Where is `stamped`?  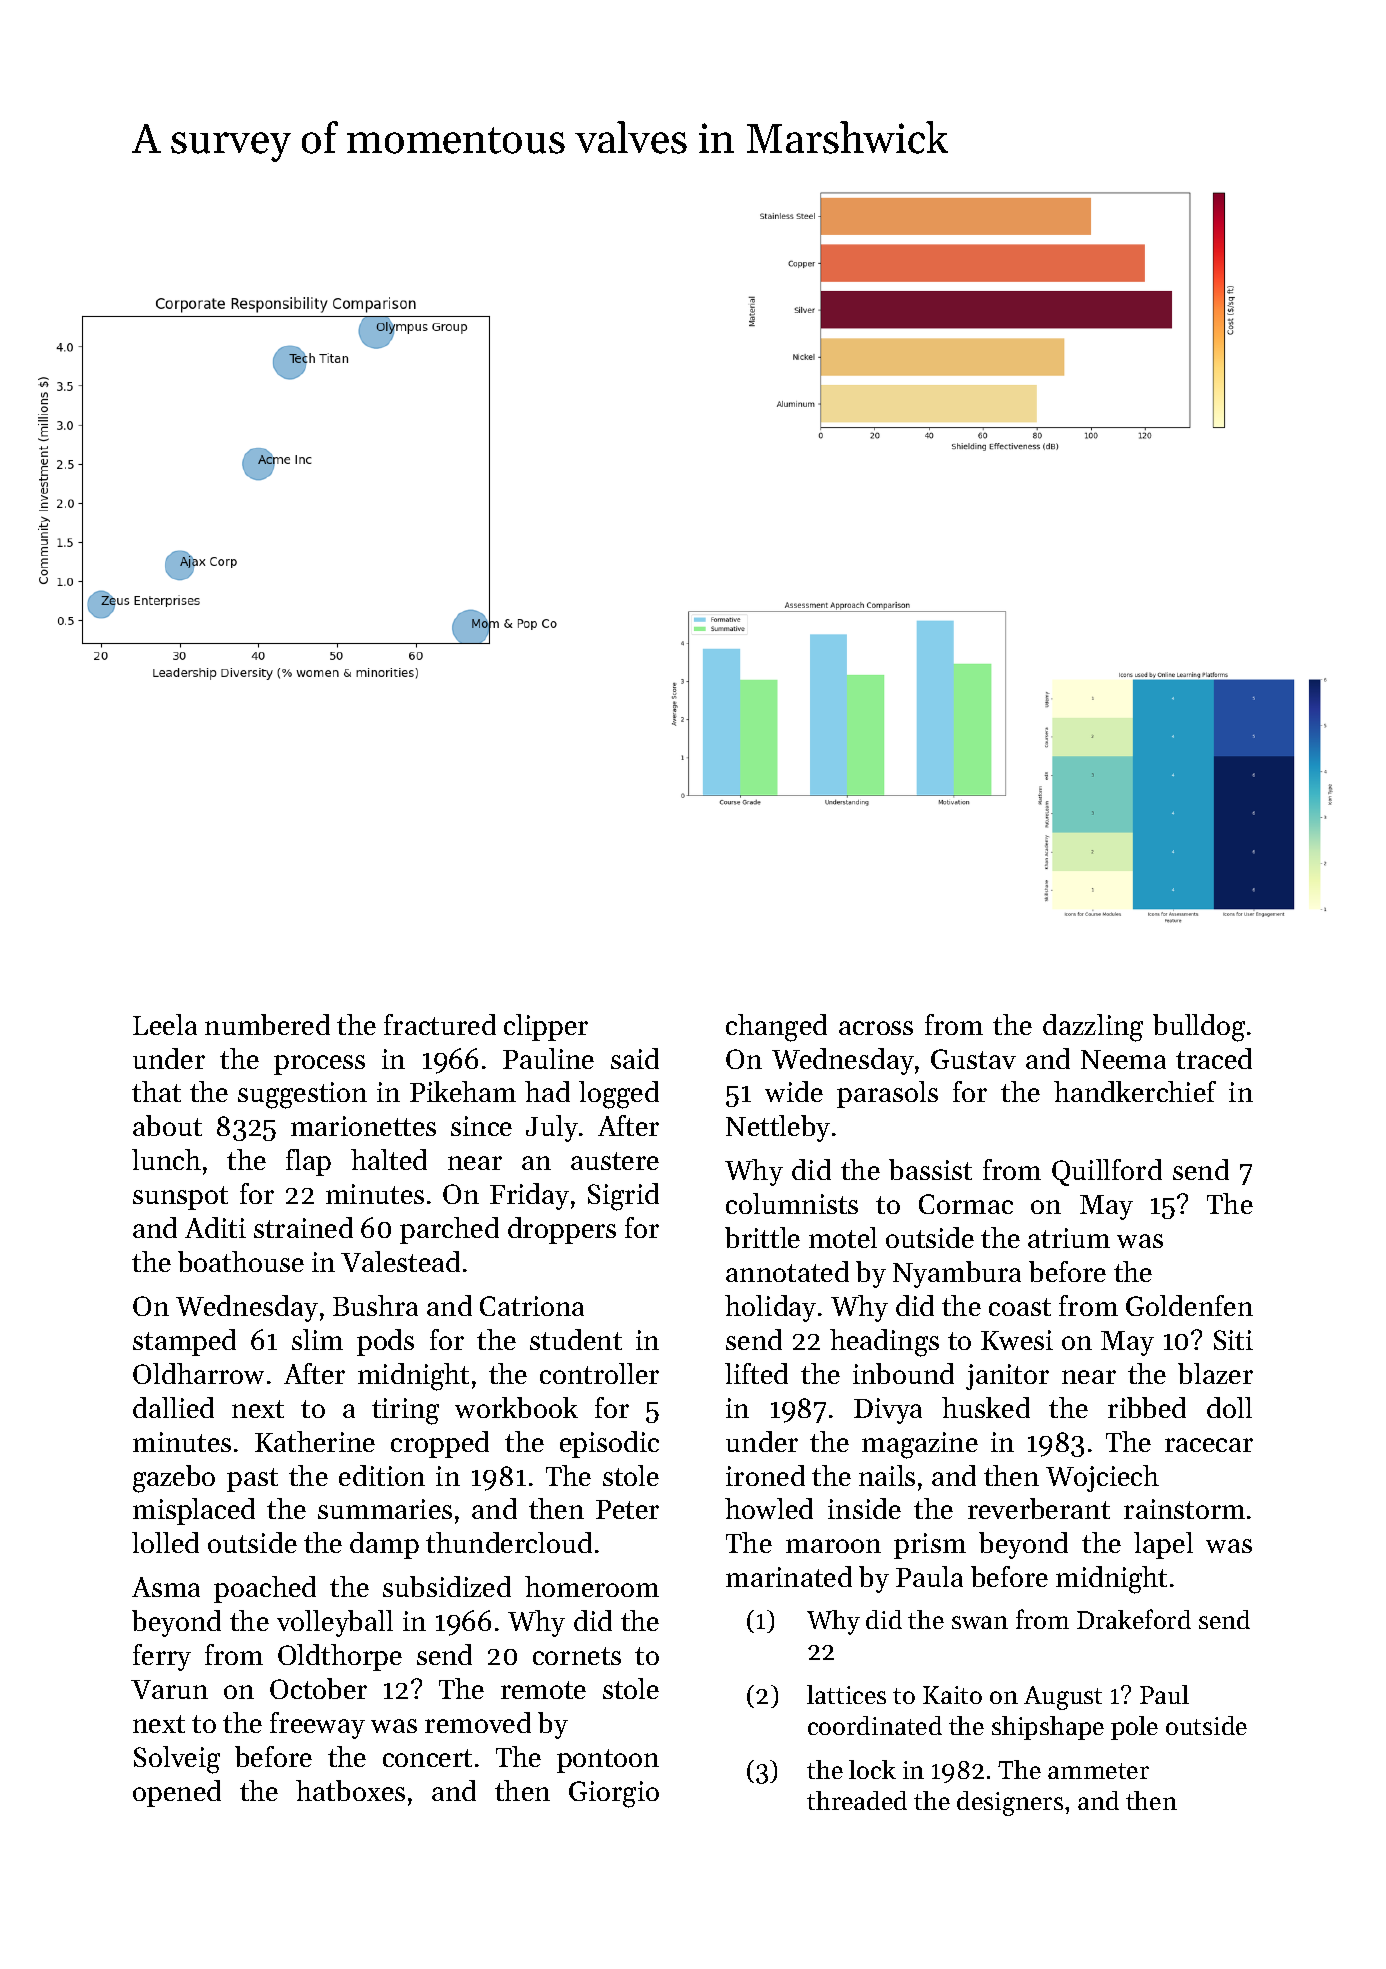 stamped is located at coordinates (184, 1342).
